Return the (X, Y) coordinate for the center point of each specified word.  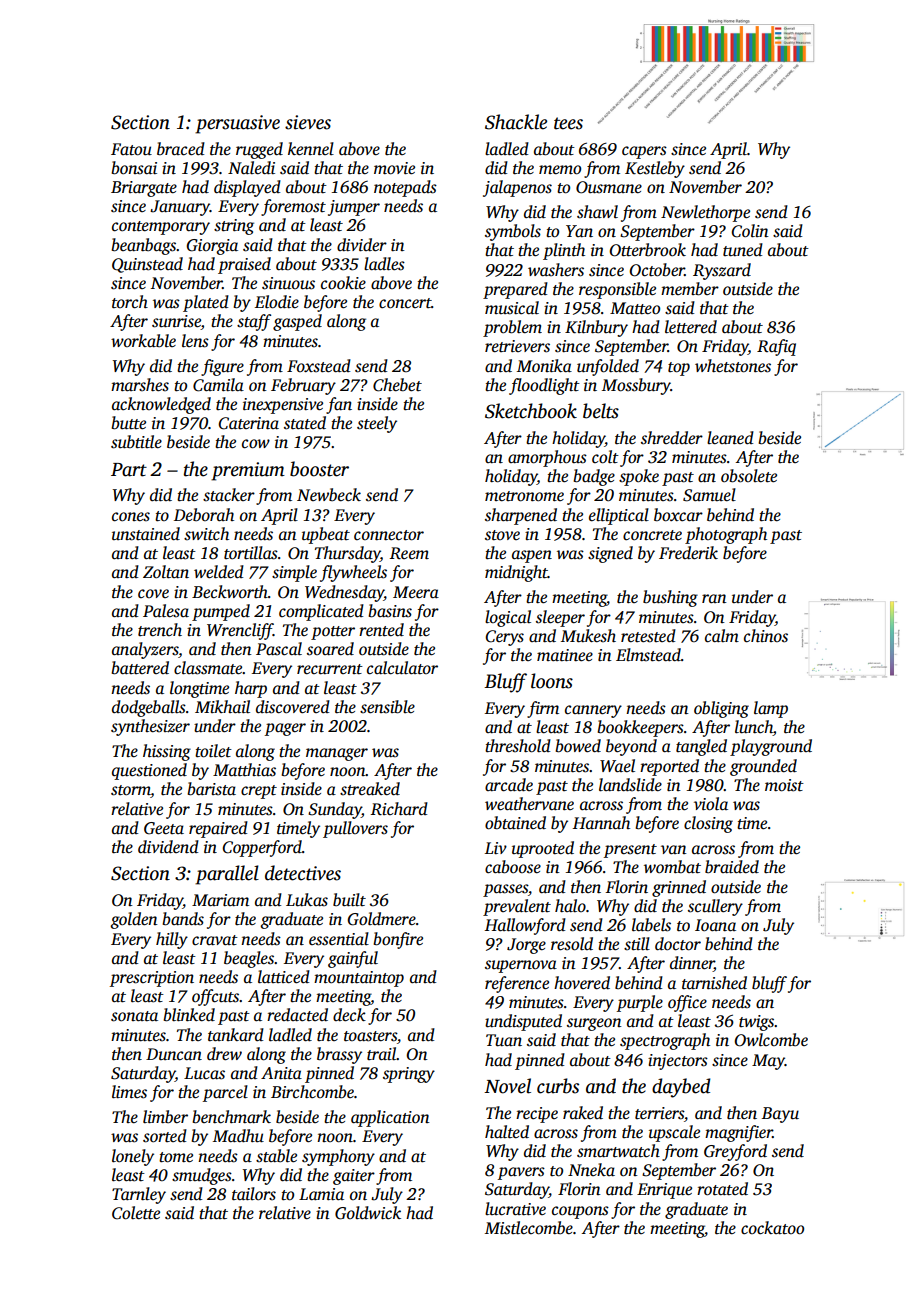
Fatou (131, 149)
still (637, 944)
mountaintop (359, 979)
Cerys (504, 638)
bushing (670, 598)
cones (131, 517)
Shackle (516, 122)
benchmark (231, 1117)
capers (644, 152)
